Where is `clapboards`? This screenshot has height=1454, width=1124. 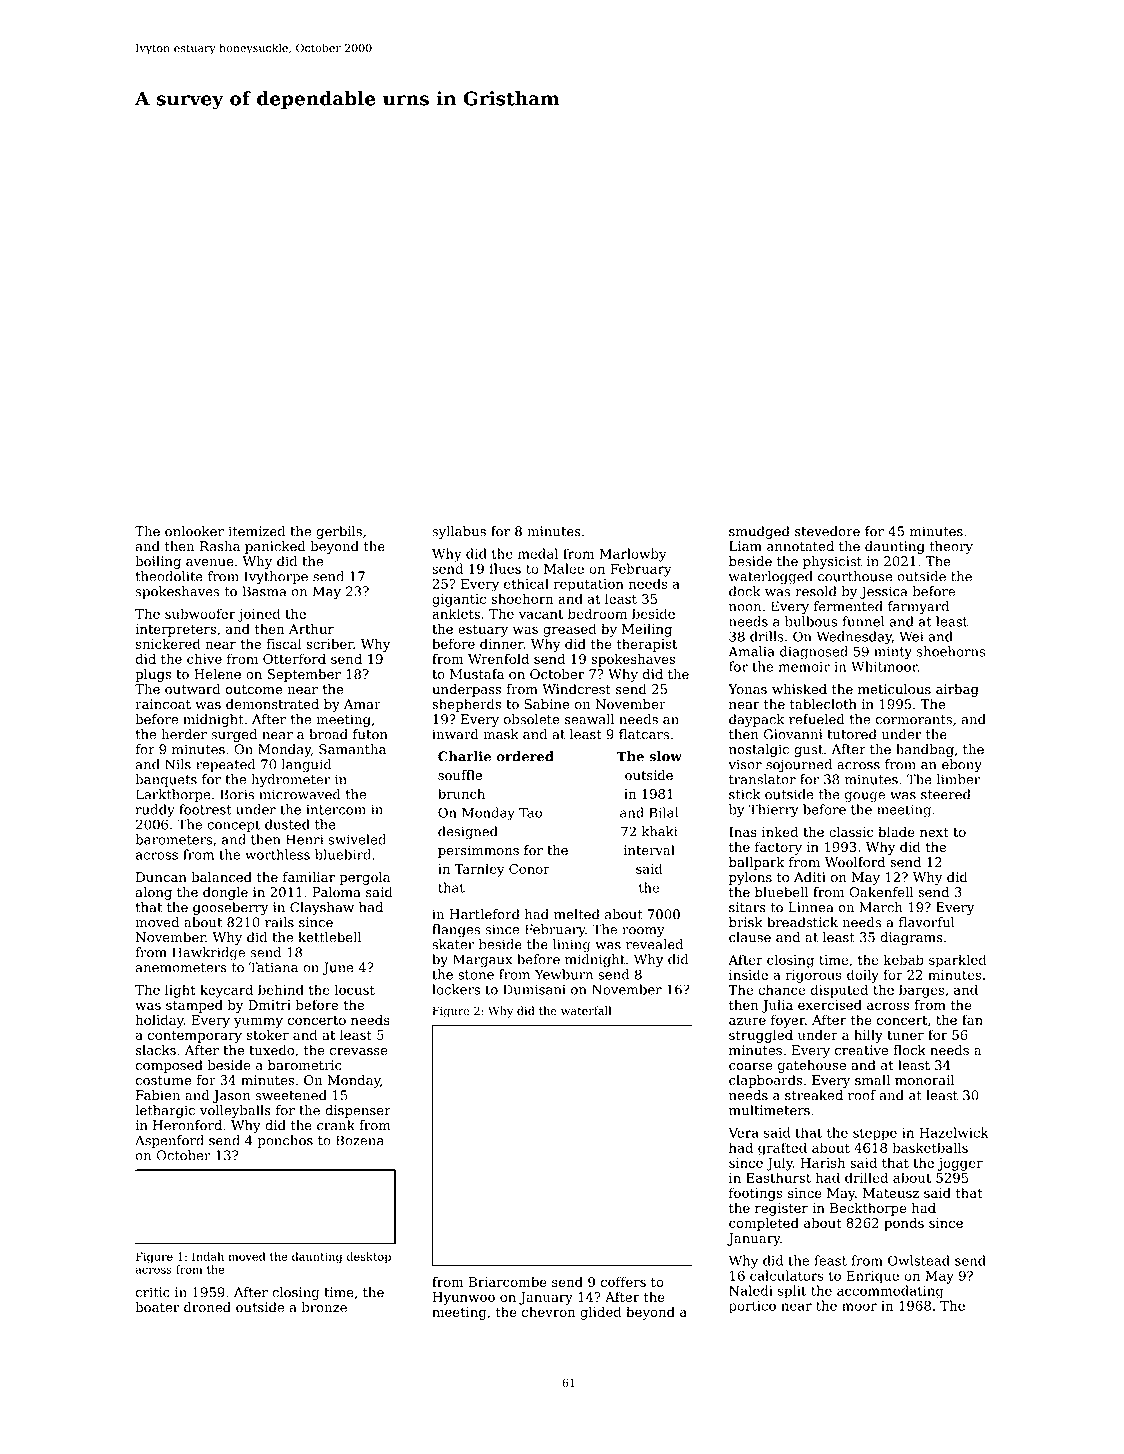 clapboards is located at coordinates (765, 1081).
